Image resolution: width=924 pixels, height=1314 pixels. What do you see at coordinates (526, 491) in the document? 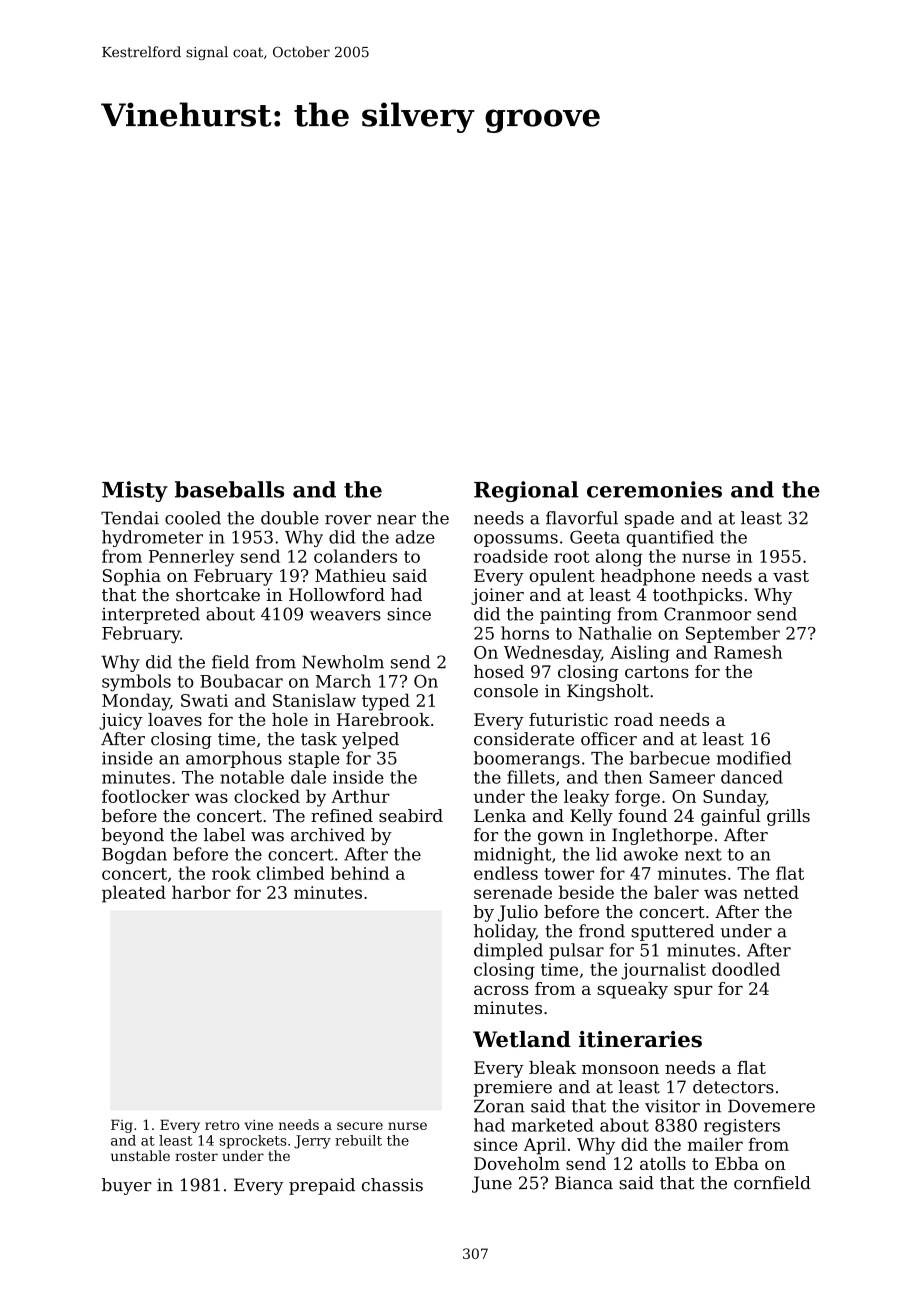
I see `Regional` at bounding box center [526, 491].
